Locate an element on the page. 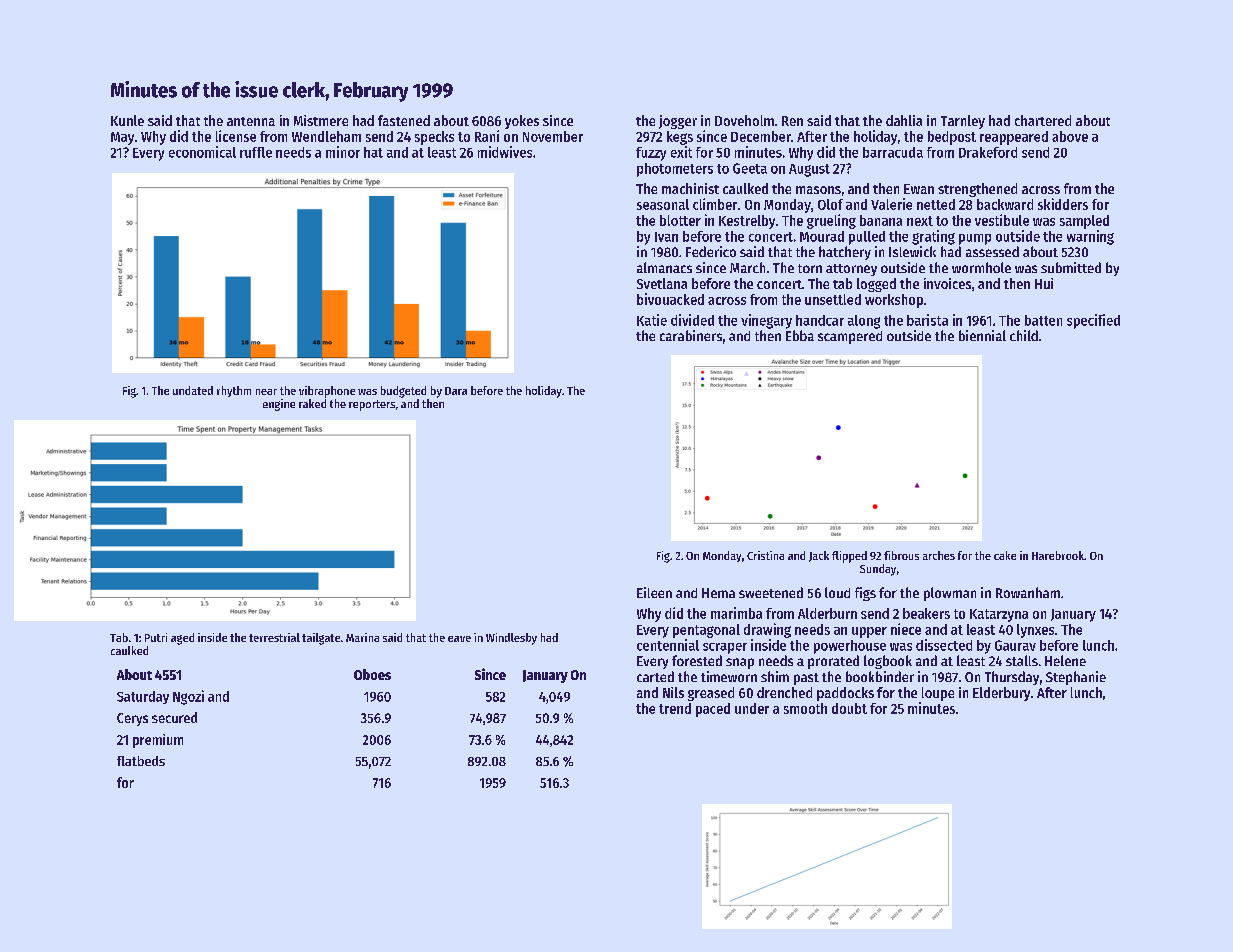 The height and width of the image is (952, 1233). Rowanham is located at coordinates (1028, 592).
